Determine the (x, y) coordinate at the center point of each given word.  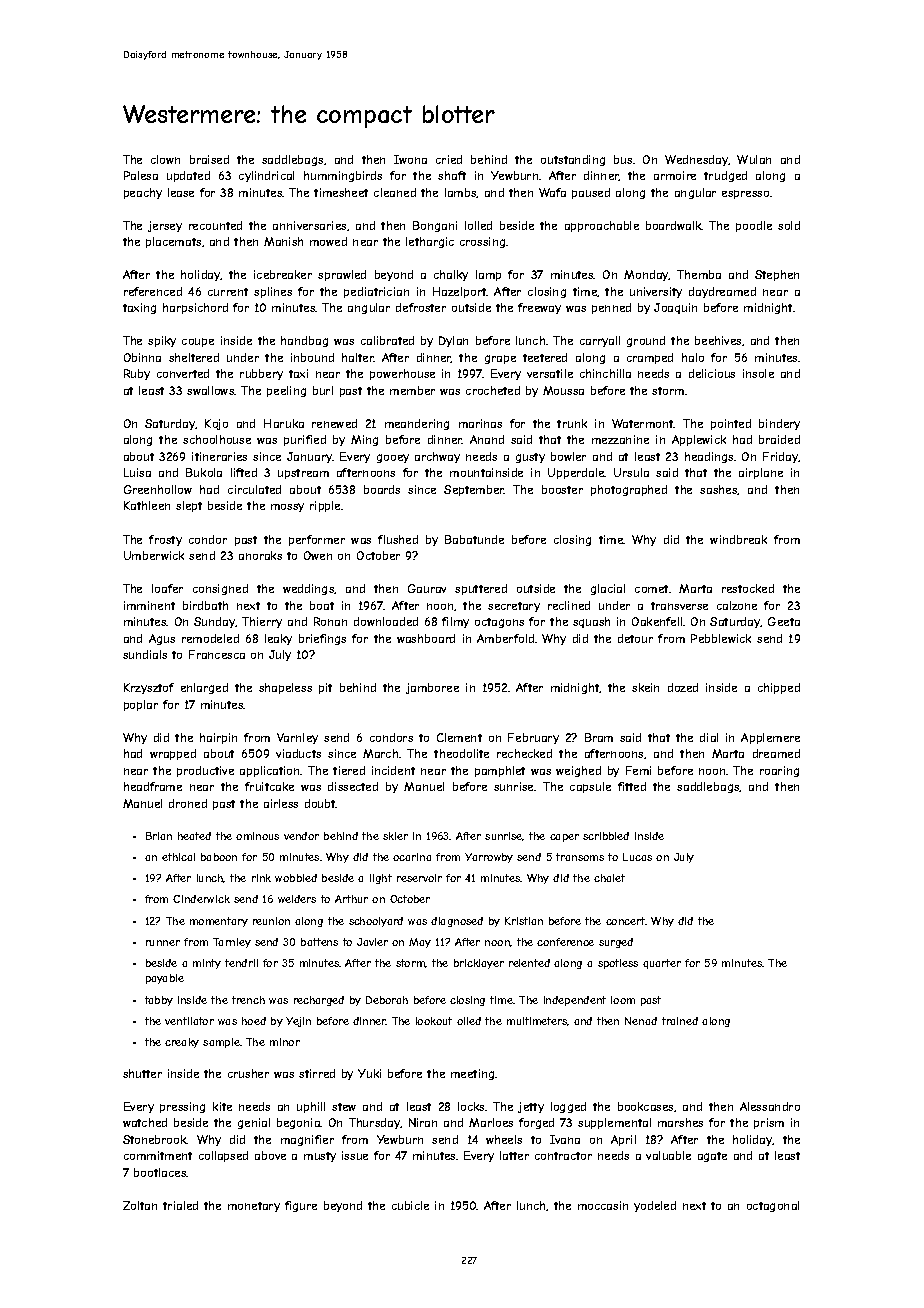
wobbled (296, 878)
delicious (712, 373)
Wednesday (696, 160)
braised (209, 159)
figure (301, 1206)
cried (449, 159)
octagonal (773, 1206)
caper (564, 838)
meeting (472, 1074)
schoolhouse (217, 439)
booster (562, 489)
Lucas (637, 857)
